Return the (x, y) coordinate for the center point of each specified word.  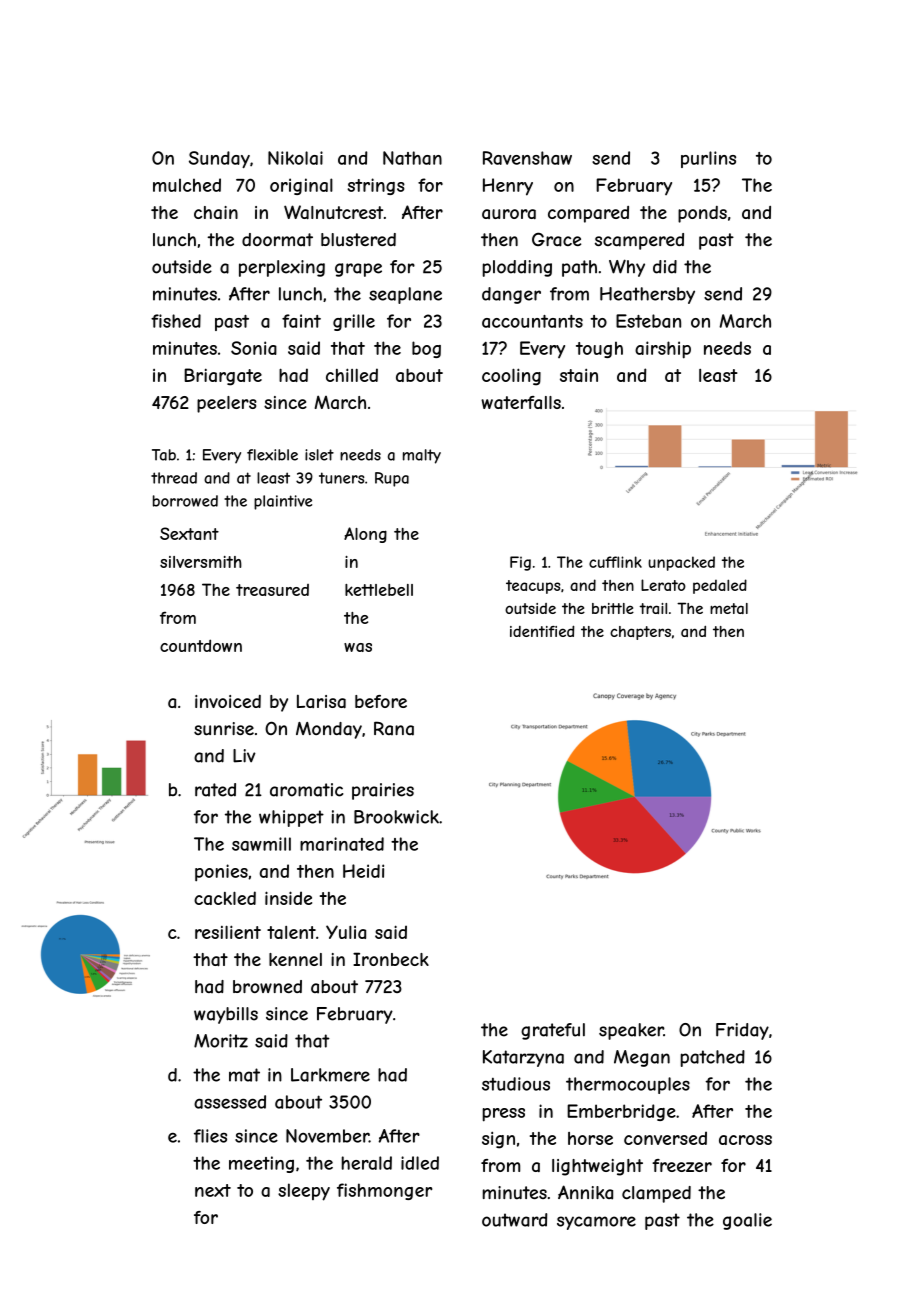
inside (288, 898)
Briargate (223, 377)
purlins (708, 159)
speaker (631, 1031)
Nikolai (295, 158)
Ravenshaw (527, 158)
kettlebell (379, 590)
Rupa (392, 479)
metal (729, 608)
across (745, 1140)
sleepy (304, 1192)
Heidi (363, 871)
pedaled (720, 586)
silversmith (201, 562)
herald (367, 1163)
